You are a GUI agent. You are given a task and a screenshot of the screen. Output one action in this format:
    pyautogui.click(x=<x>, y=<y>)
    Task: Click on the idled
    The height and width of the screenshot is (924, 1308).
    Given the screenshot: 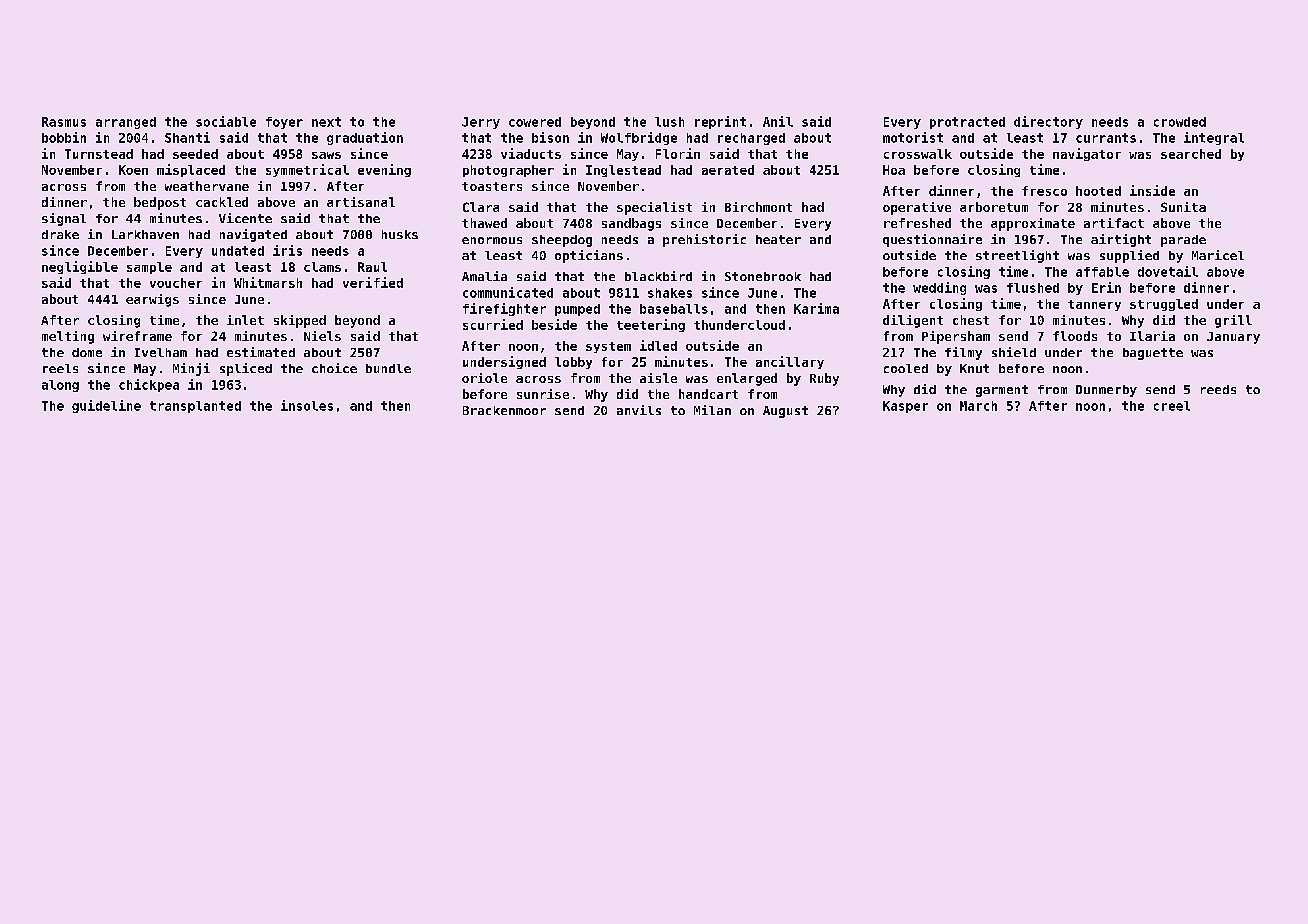 What is the action you would take?
    pyautogui.click(x=658, y=345)
